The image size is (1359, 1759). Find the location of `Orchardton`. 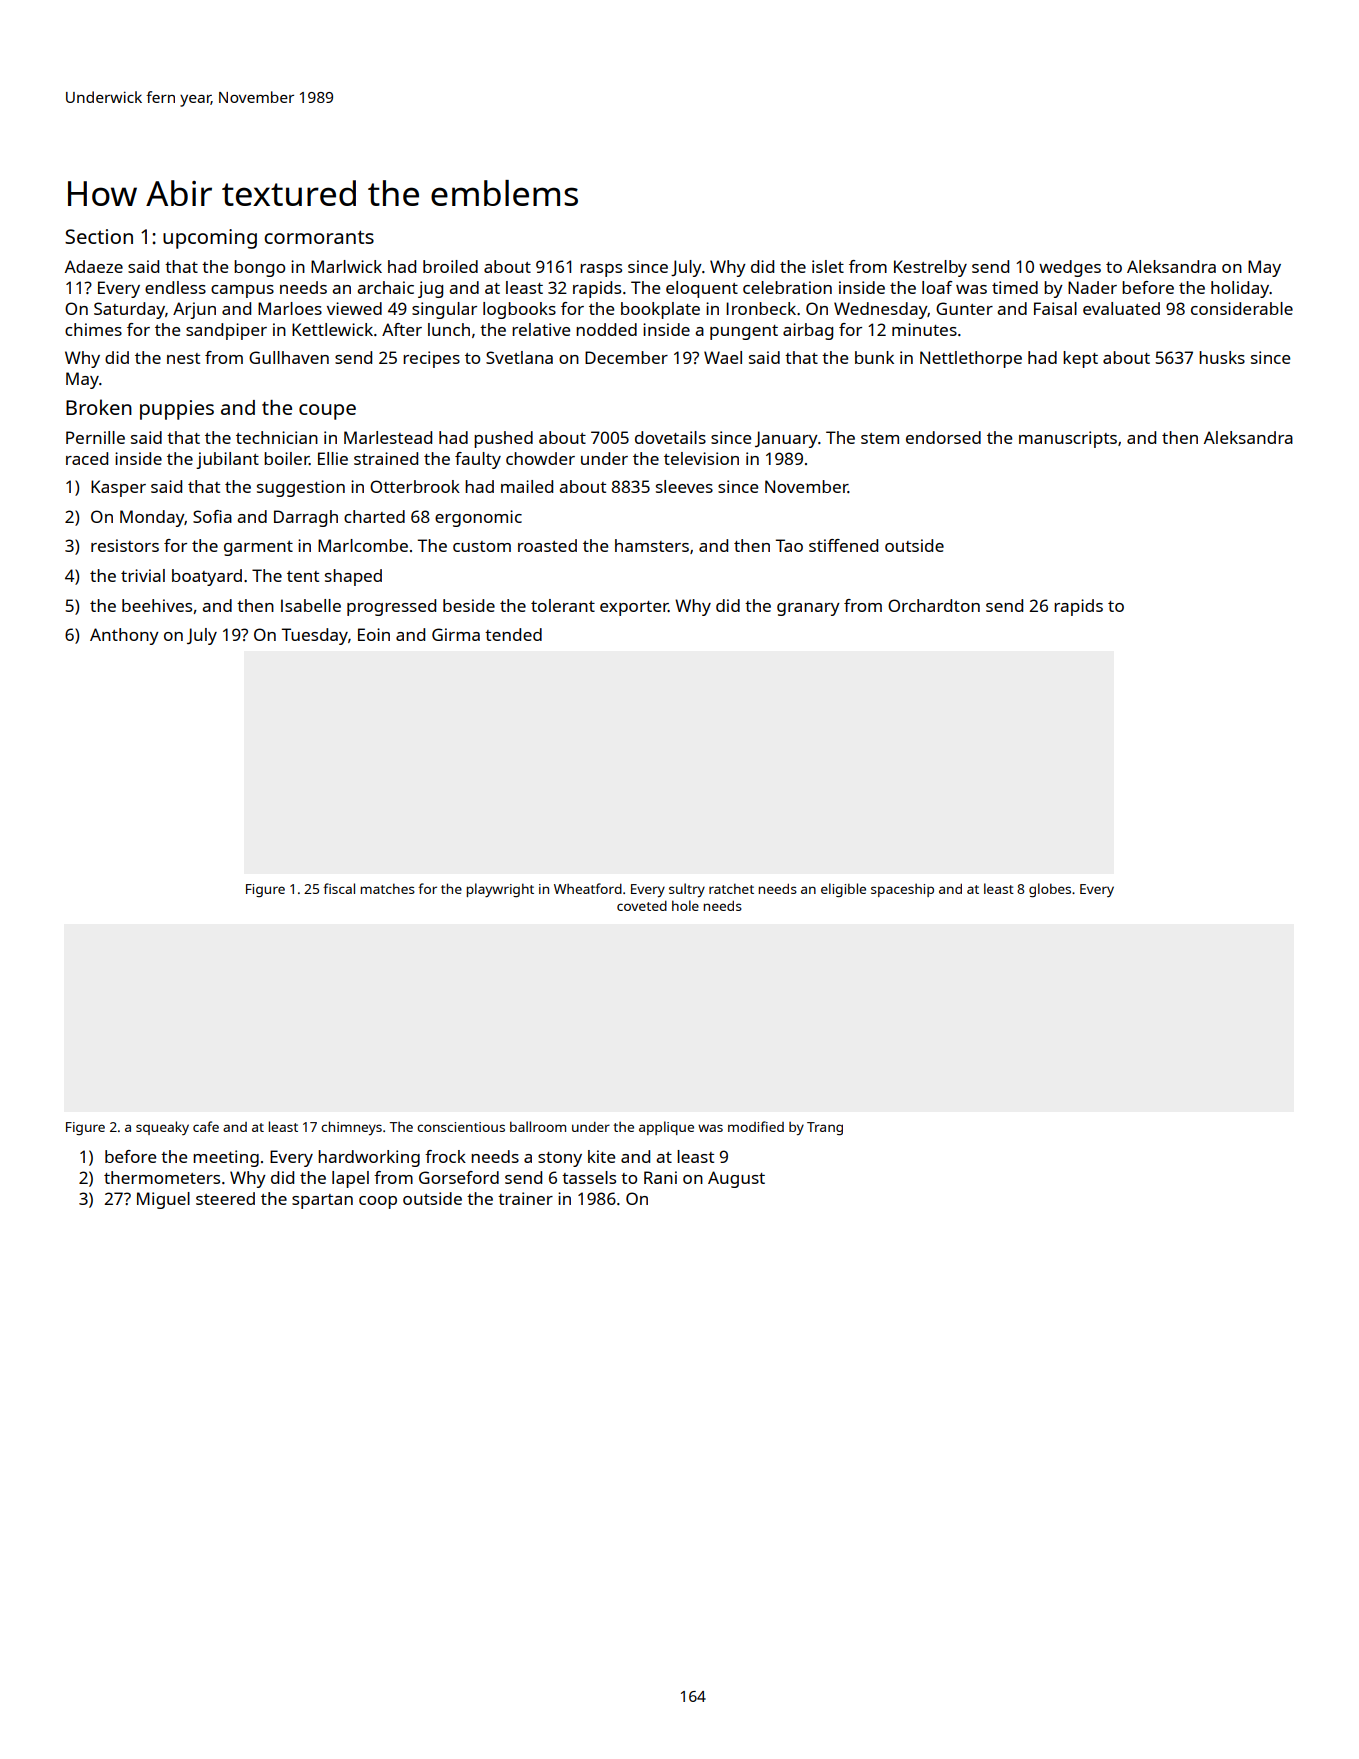

Orchardton is located at coordinates (934, 605).
